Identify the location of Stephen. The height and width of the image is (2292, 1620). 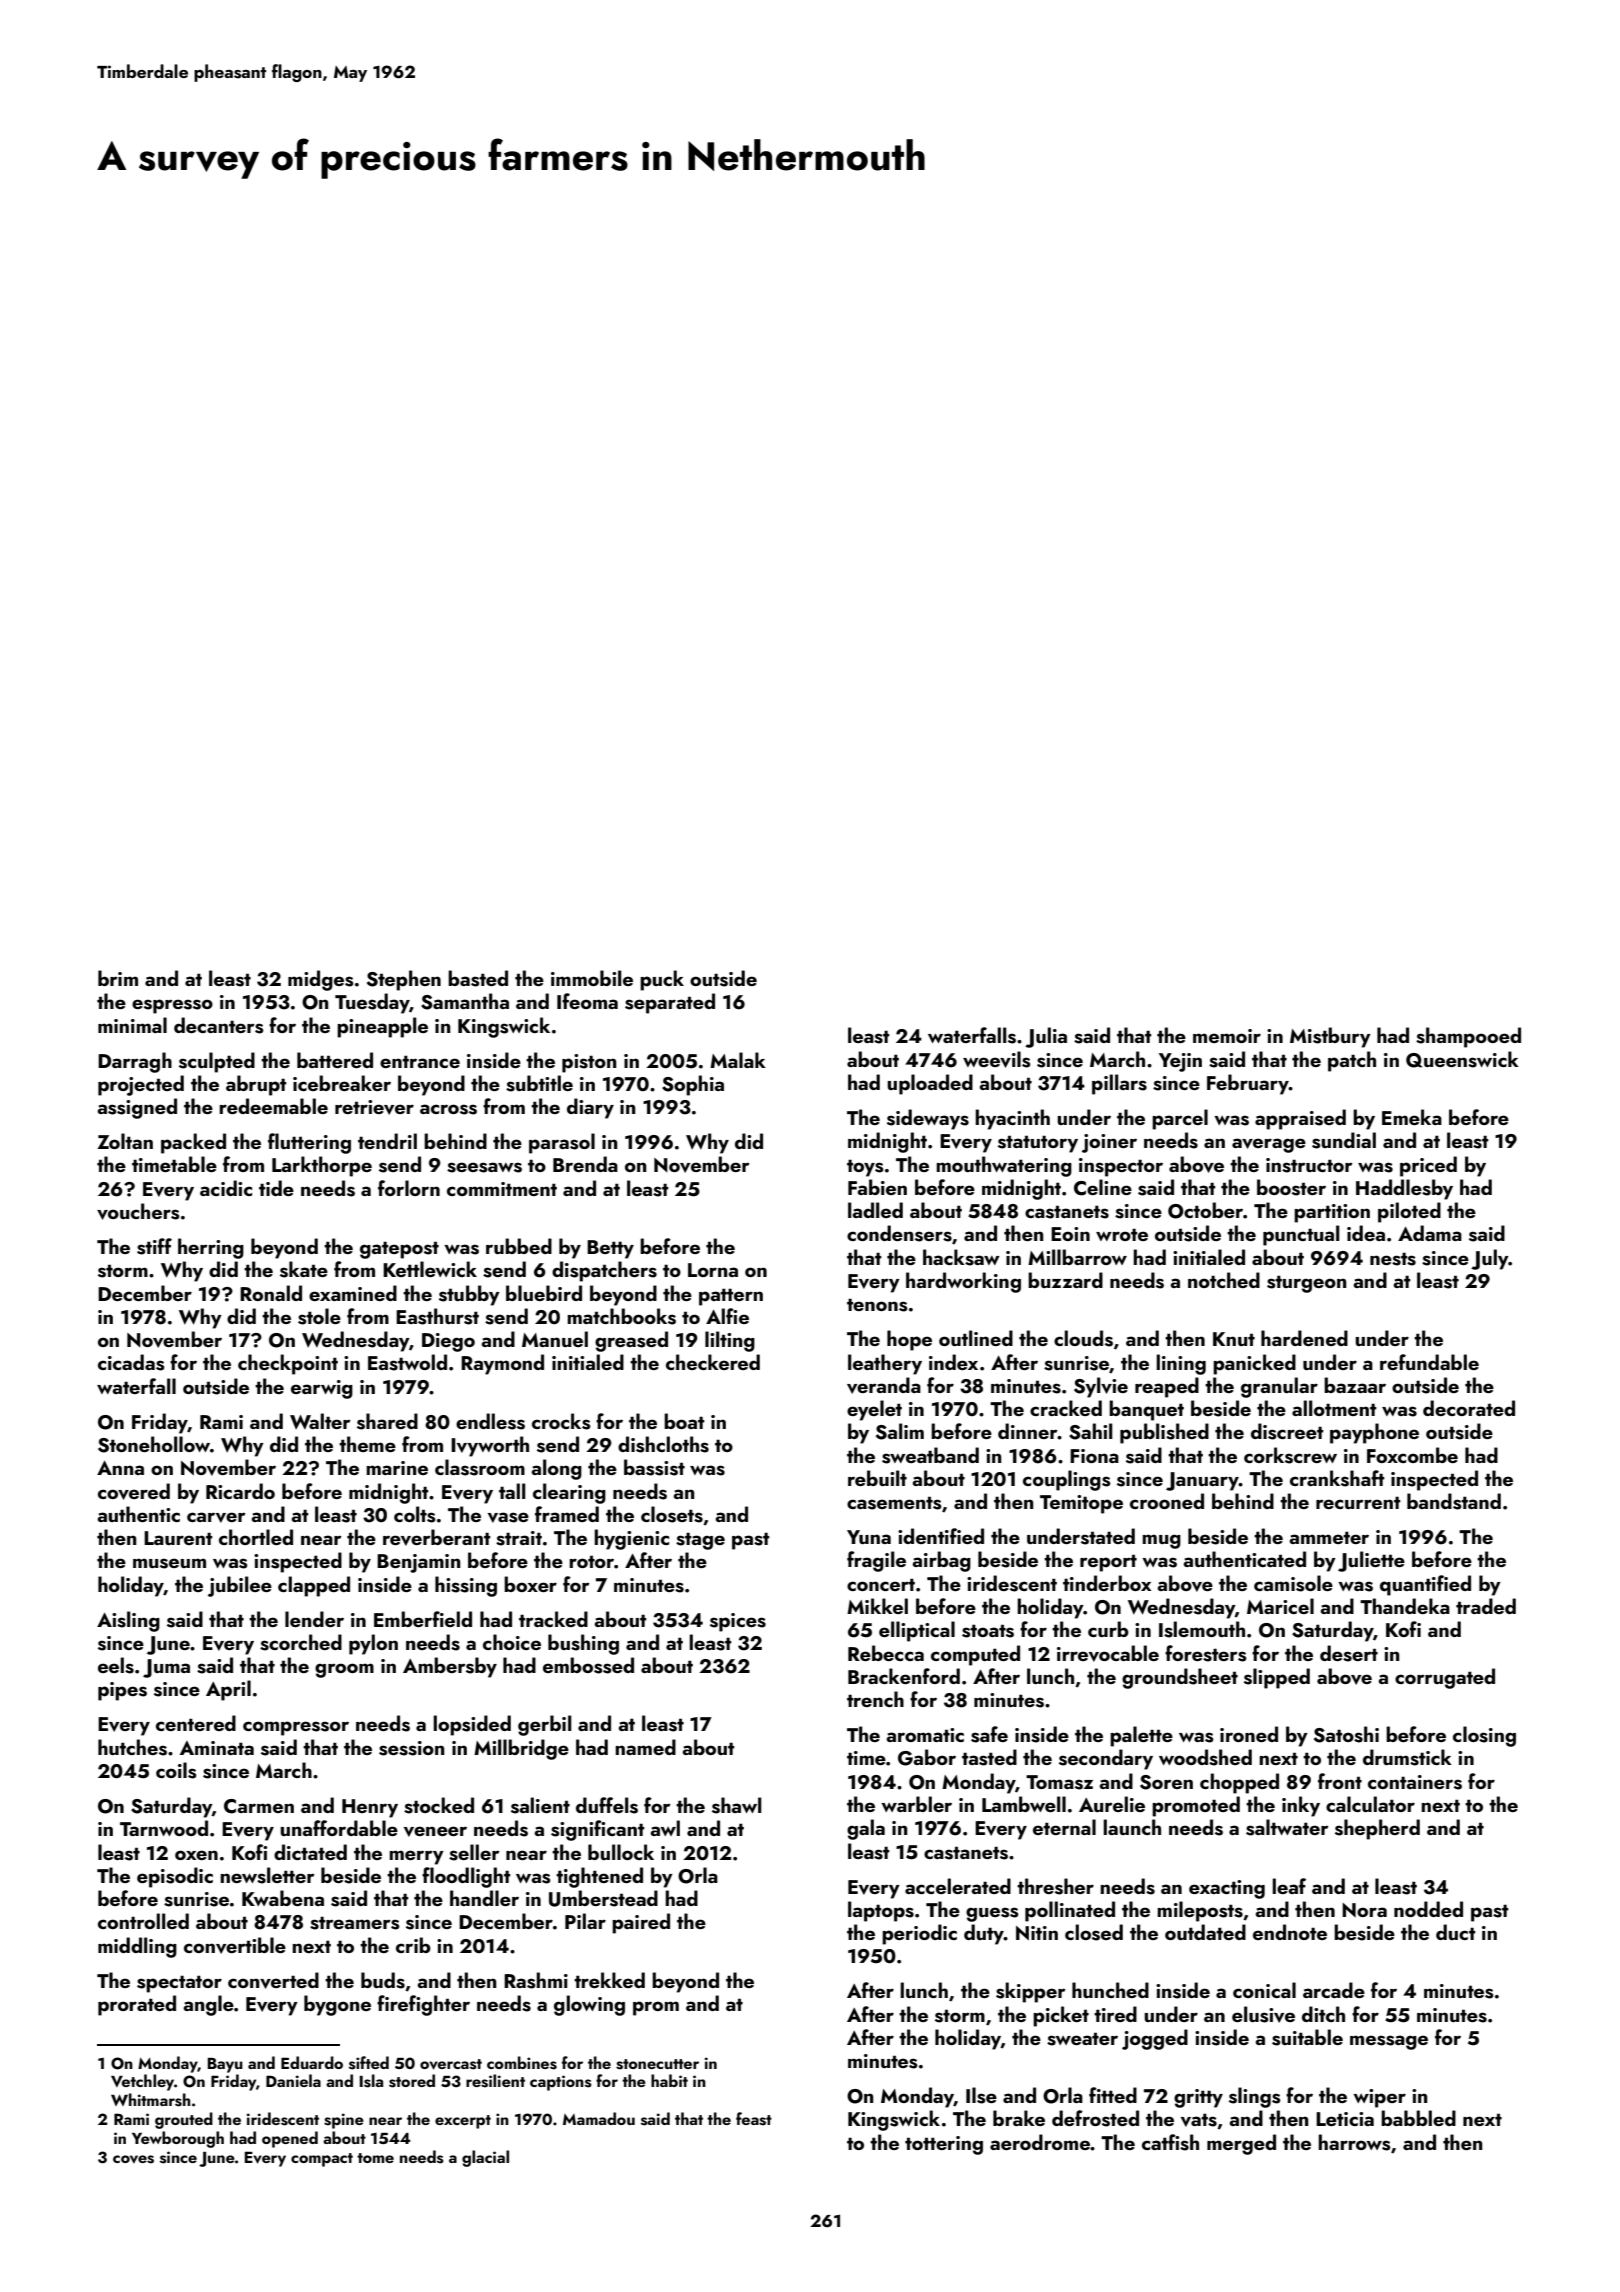
(404, 980).
